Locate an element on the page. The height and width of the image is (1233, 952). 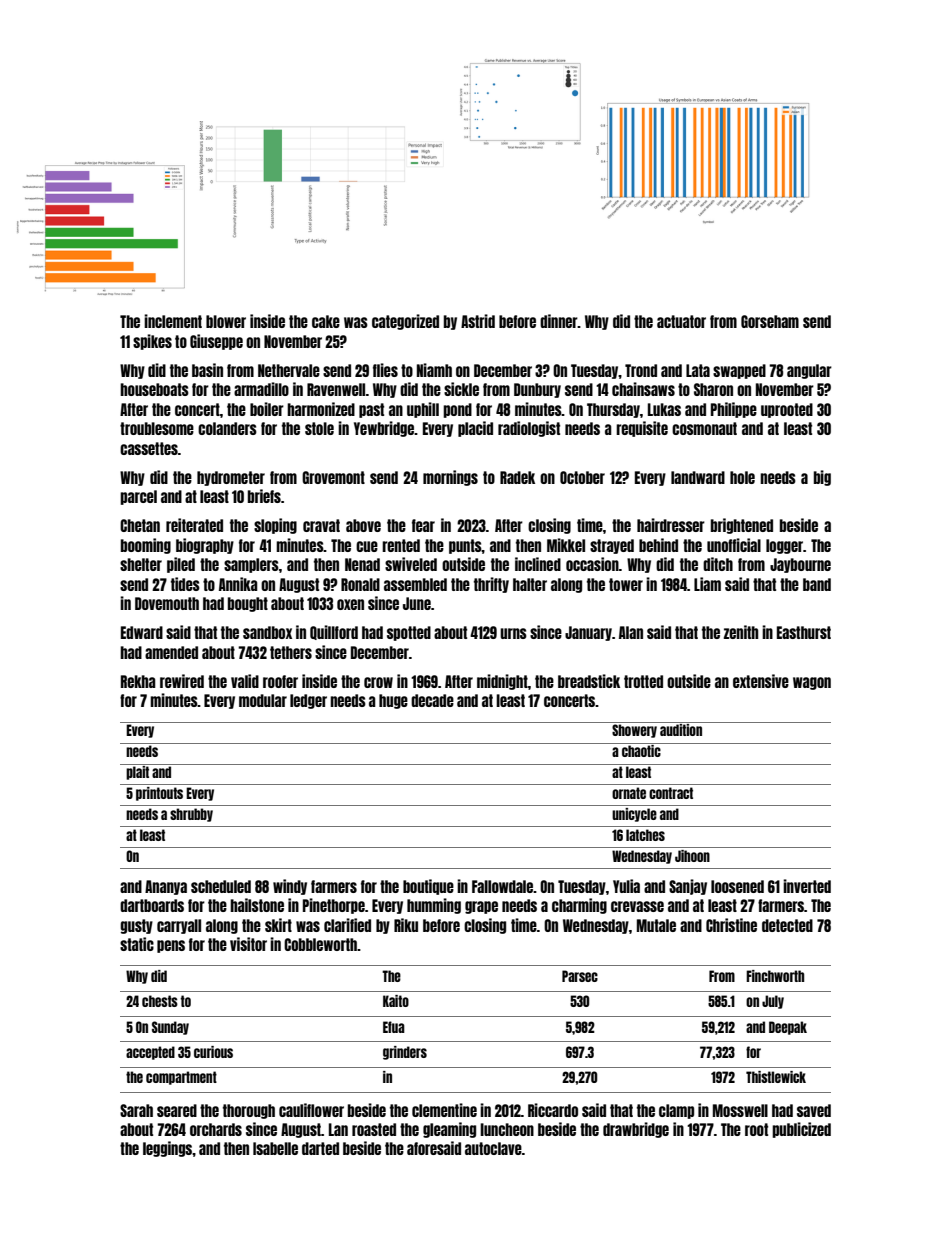
midnight is located at coordinates (502, 682).
